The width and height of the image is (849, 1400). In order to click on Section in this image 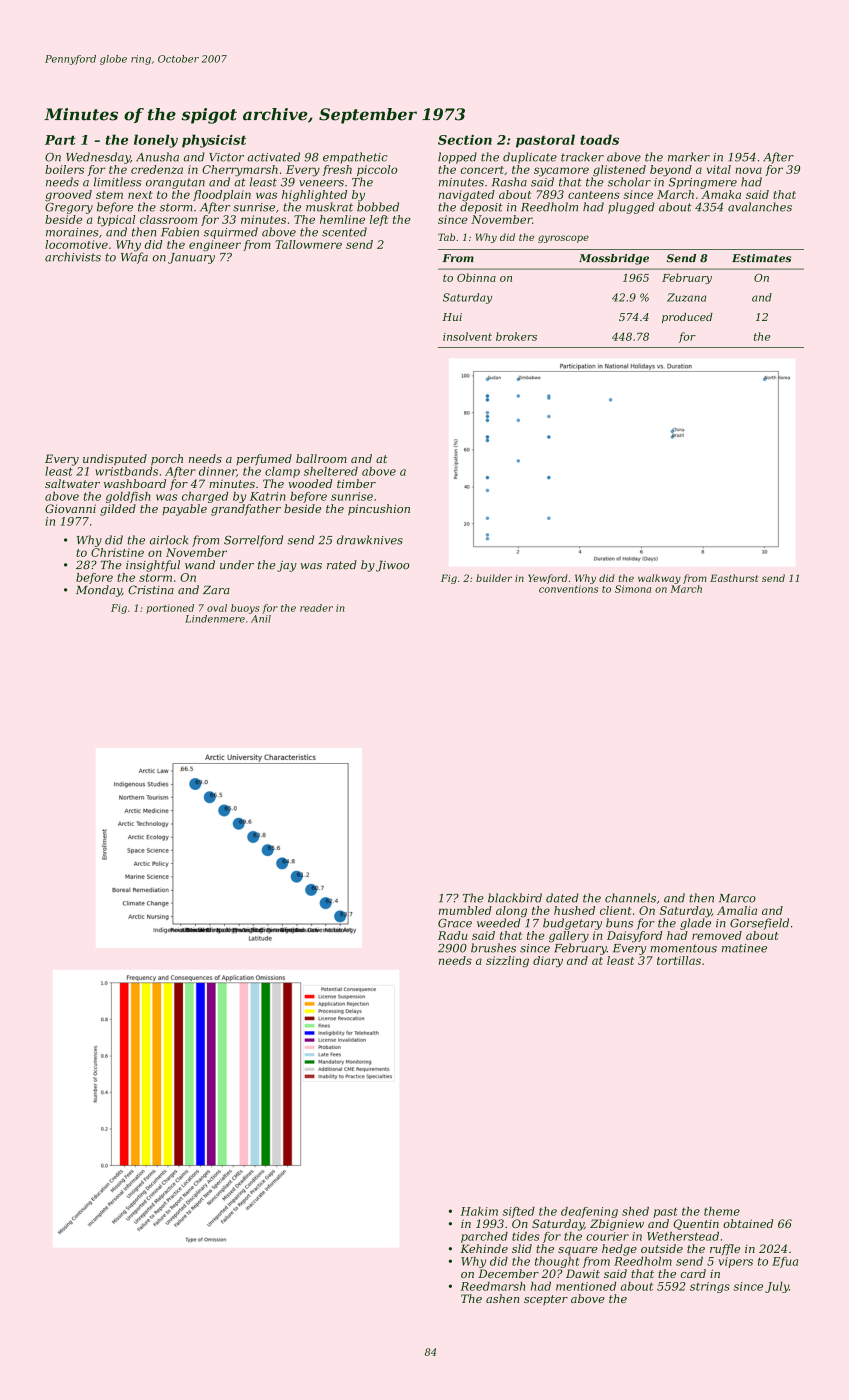, I will do `click(465, 140)`.
